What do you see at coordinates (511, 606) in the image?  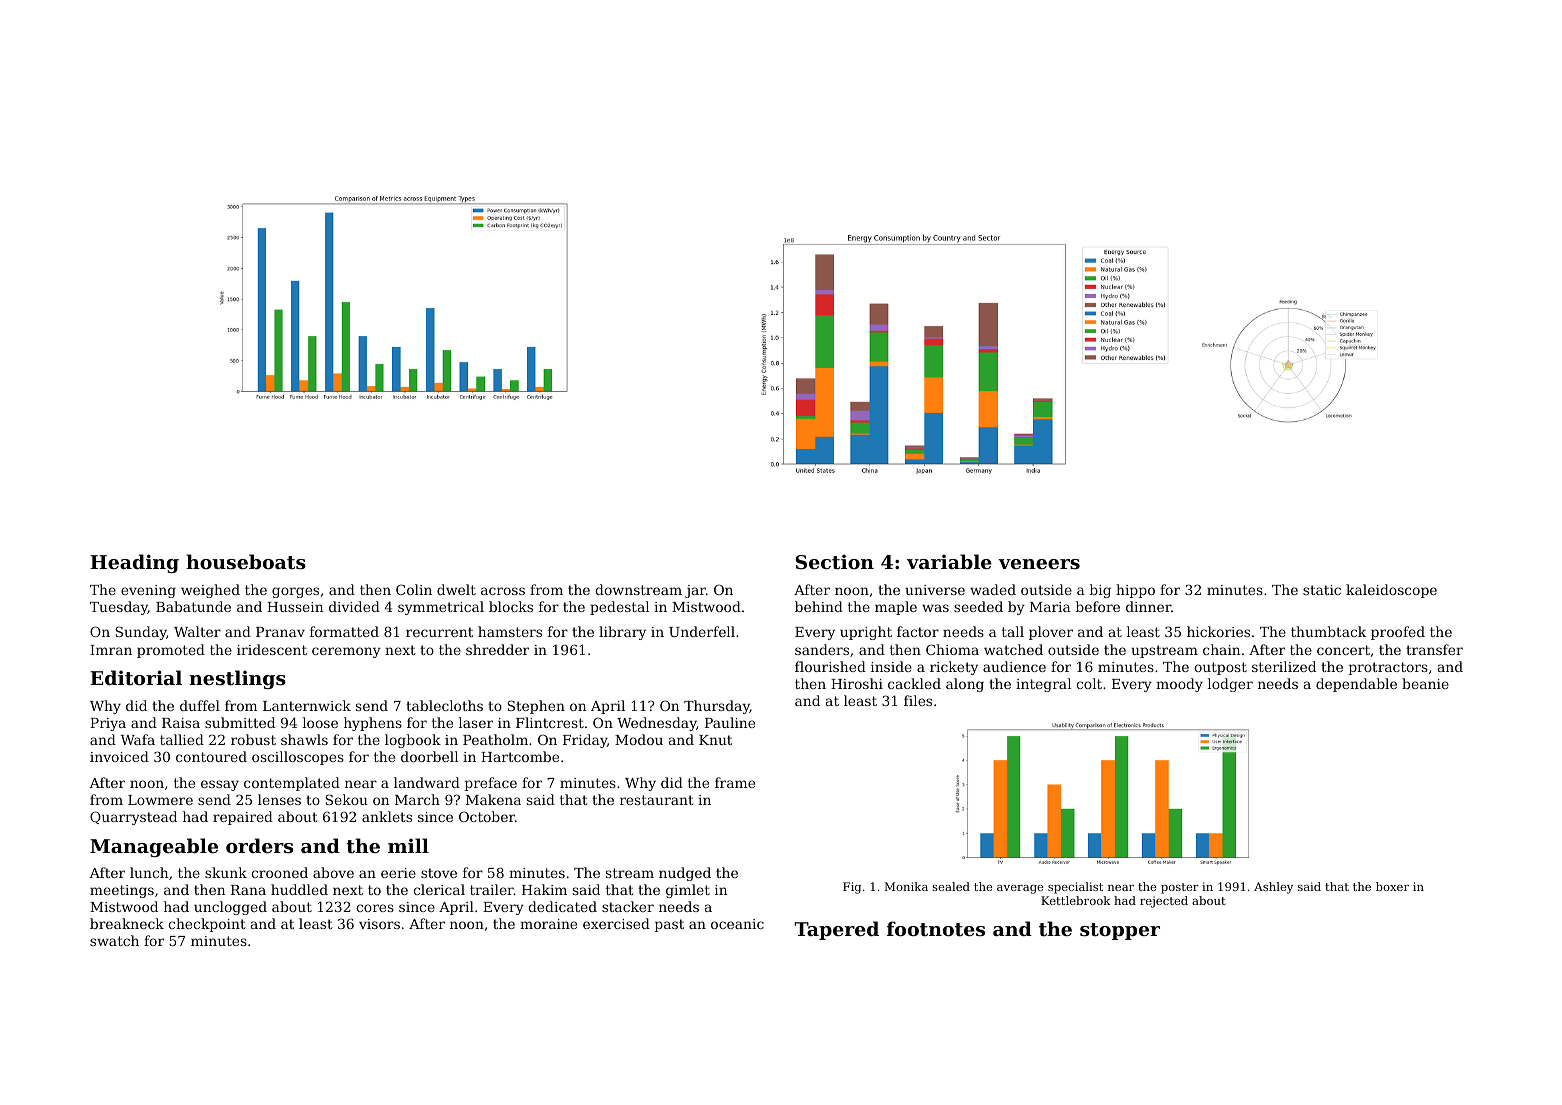 I see `blocks` at bounding box center [511, 606].
